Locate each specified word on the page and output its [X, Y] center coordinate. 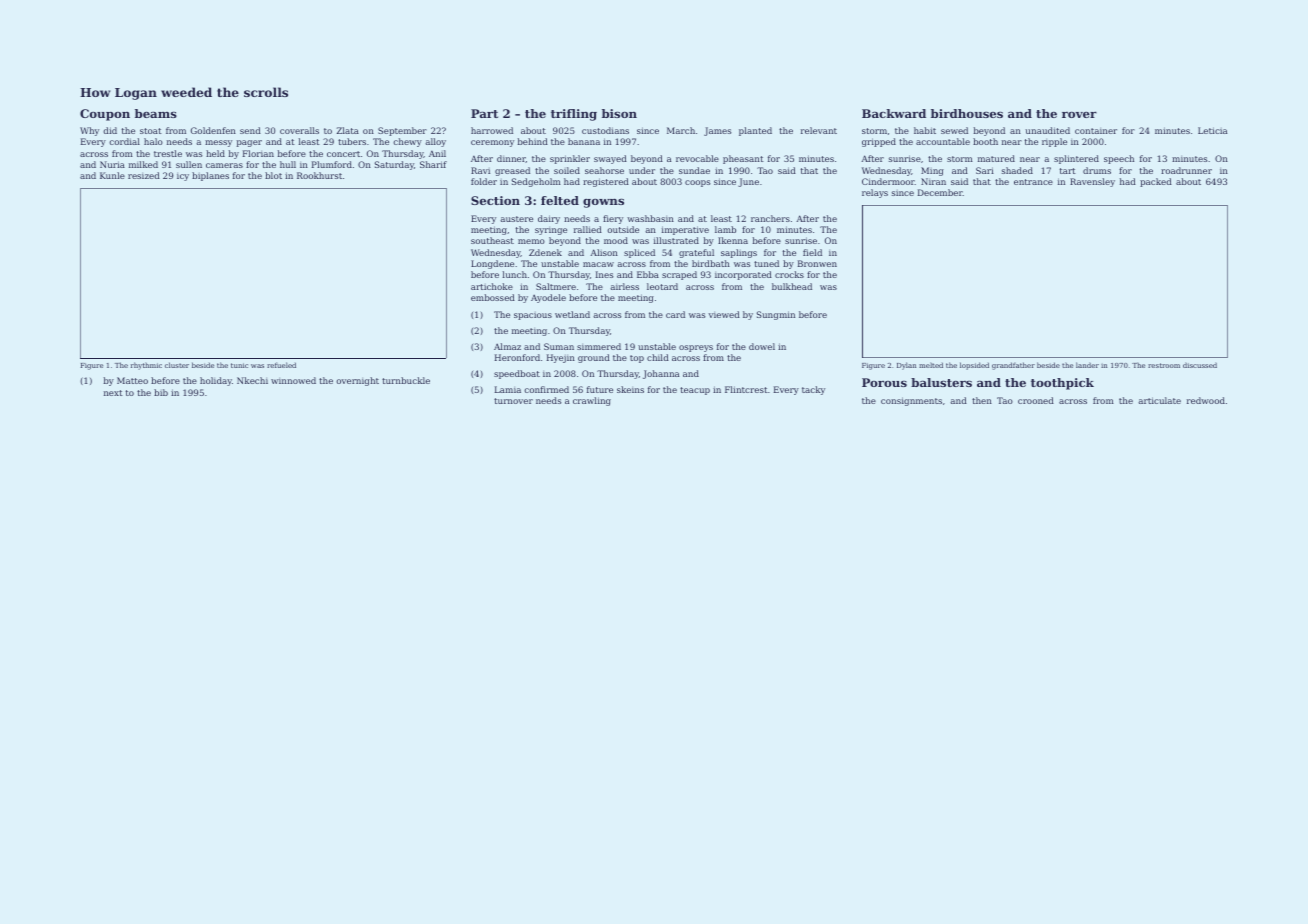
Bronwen [817, 263]
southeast [492, 240]
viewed [724, 314]
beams [156, 113]
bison [619, 113]
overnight [357, 381]
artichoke [492, 286]
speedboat [517, 374]
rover [1079, 114]
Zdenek [545, 252]
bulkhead [792, 286]
